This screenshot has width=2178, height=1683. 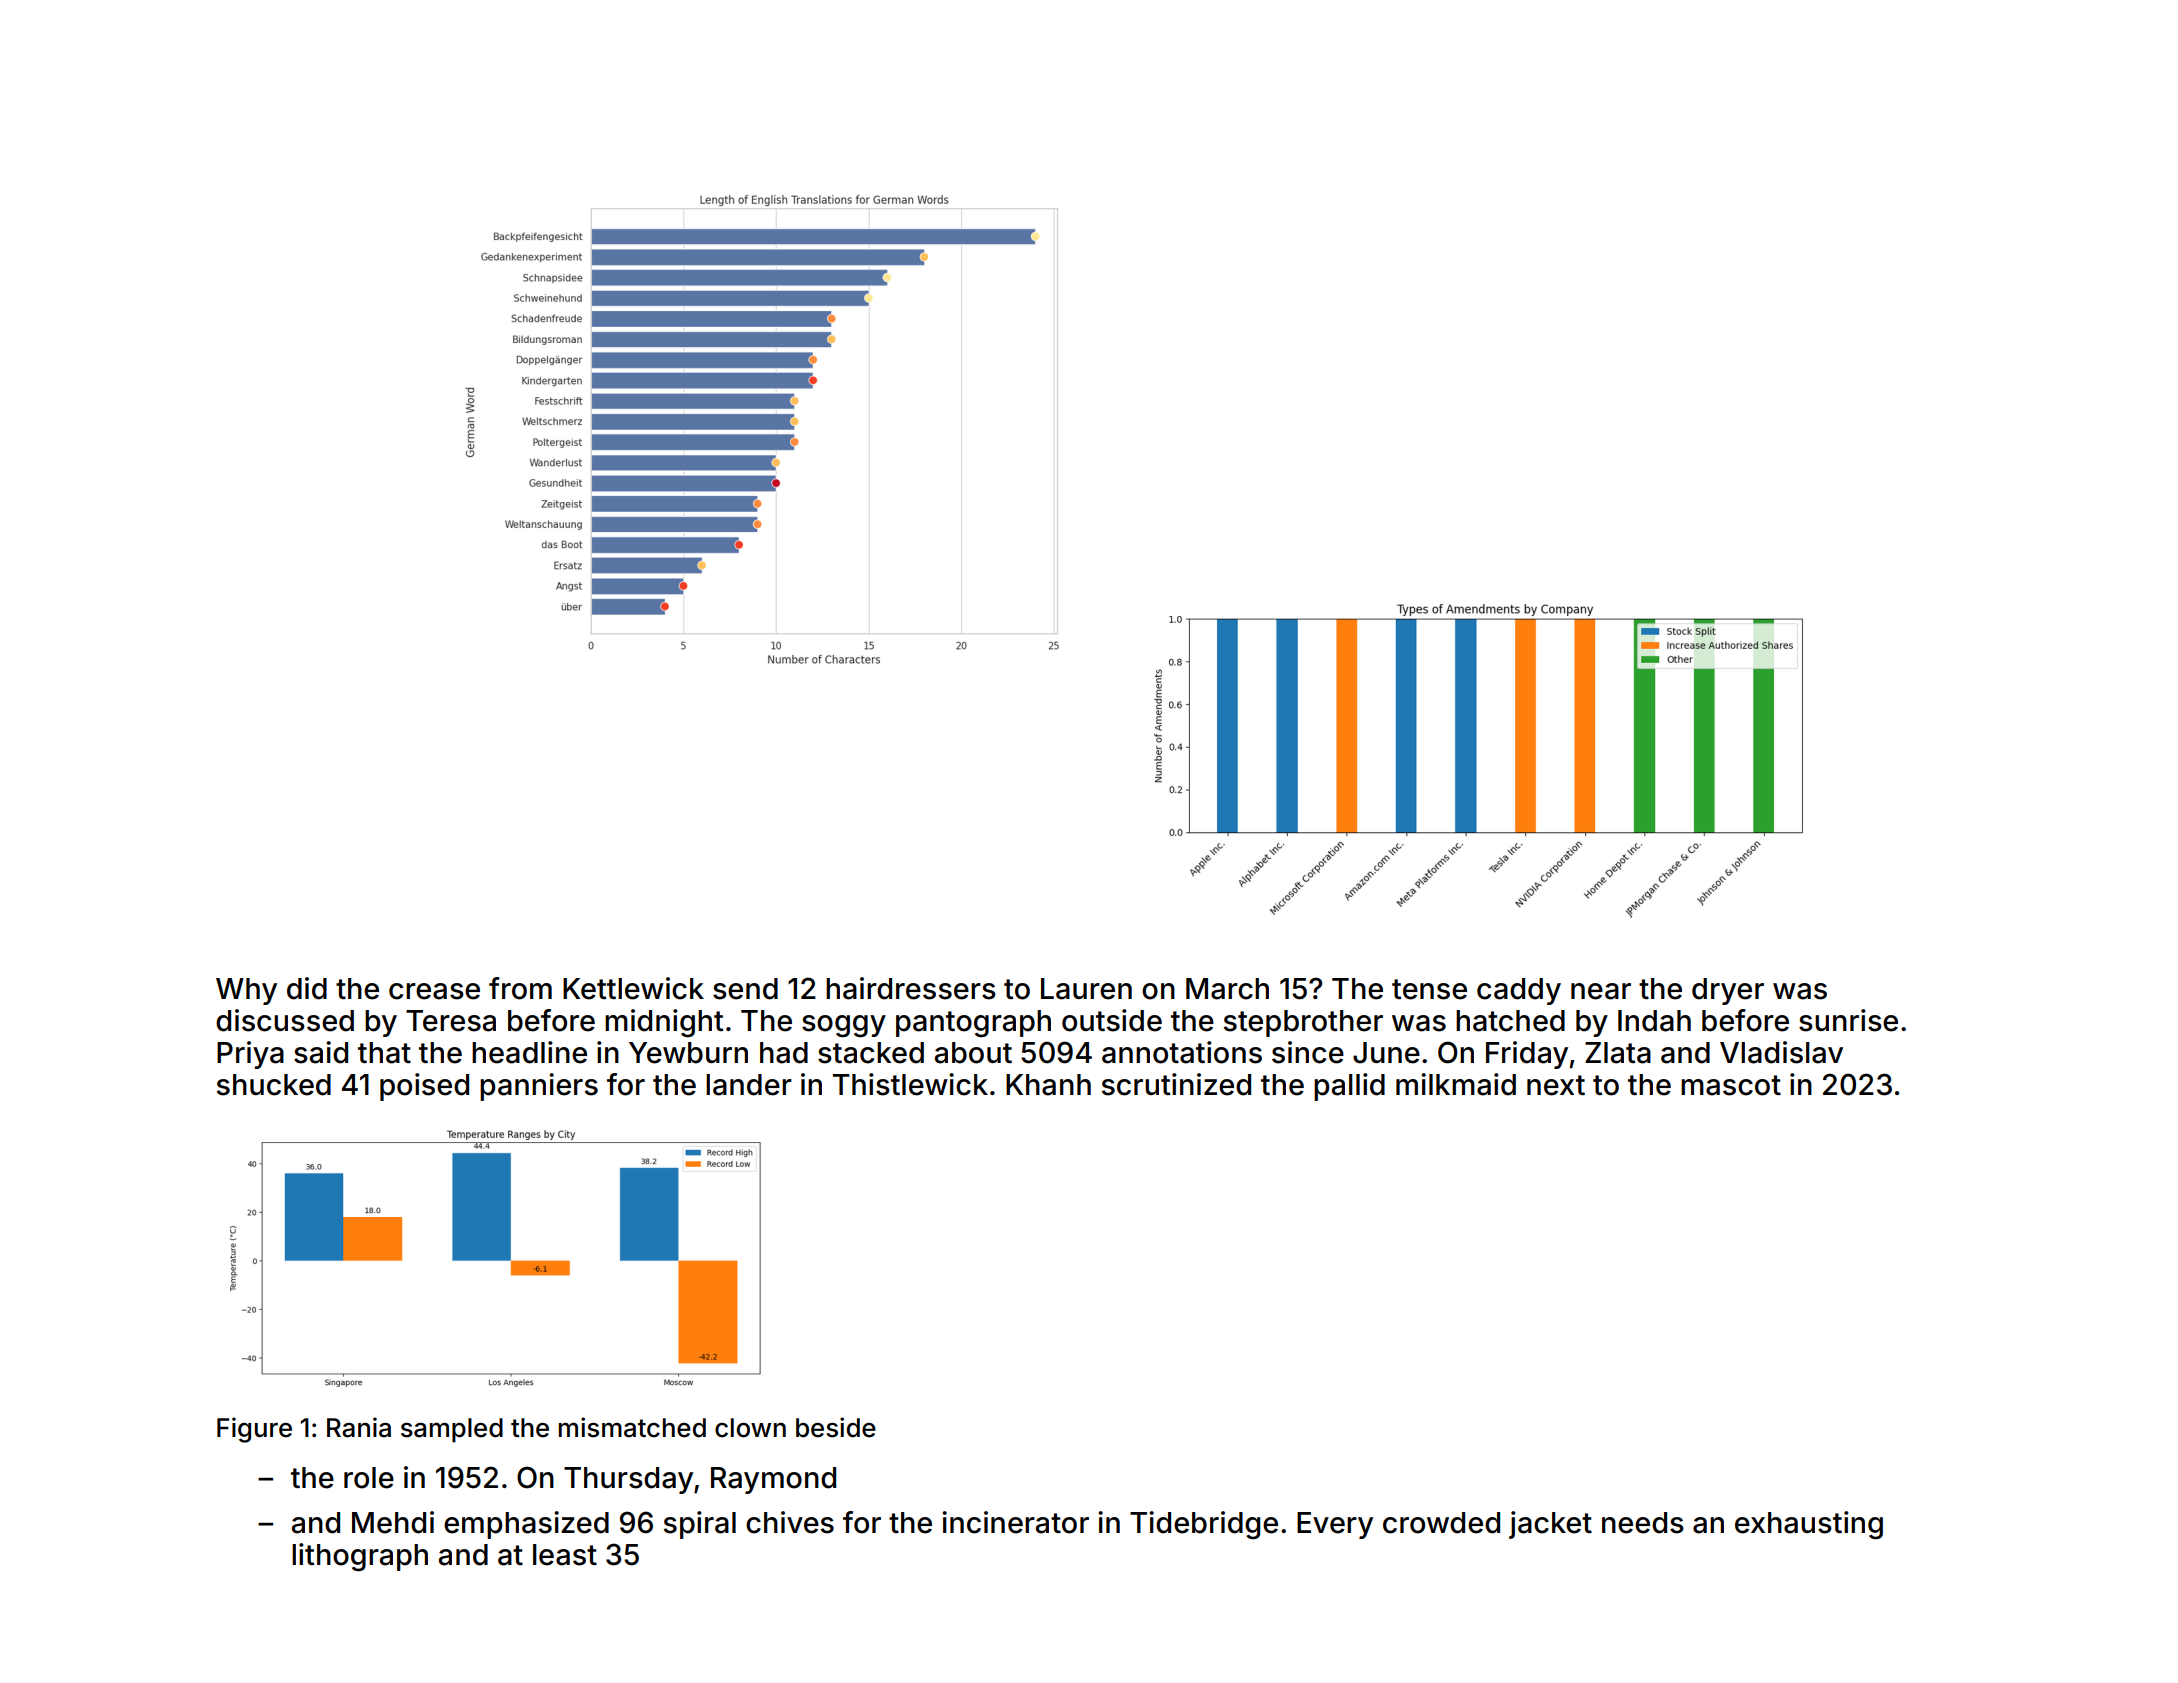 What do you see at coordinates (1728, 991) in the screenshot?
I see `dryer` at bounding box center [1728, 991].
